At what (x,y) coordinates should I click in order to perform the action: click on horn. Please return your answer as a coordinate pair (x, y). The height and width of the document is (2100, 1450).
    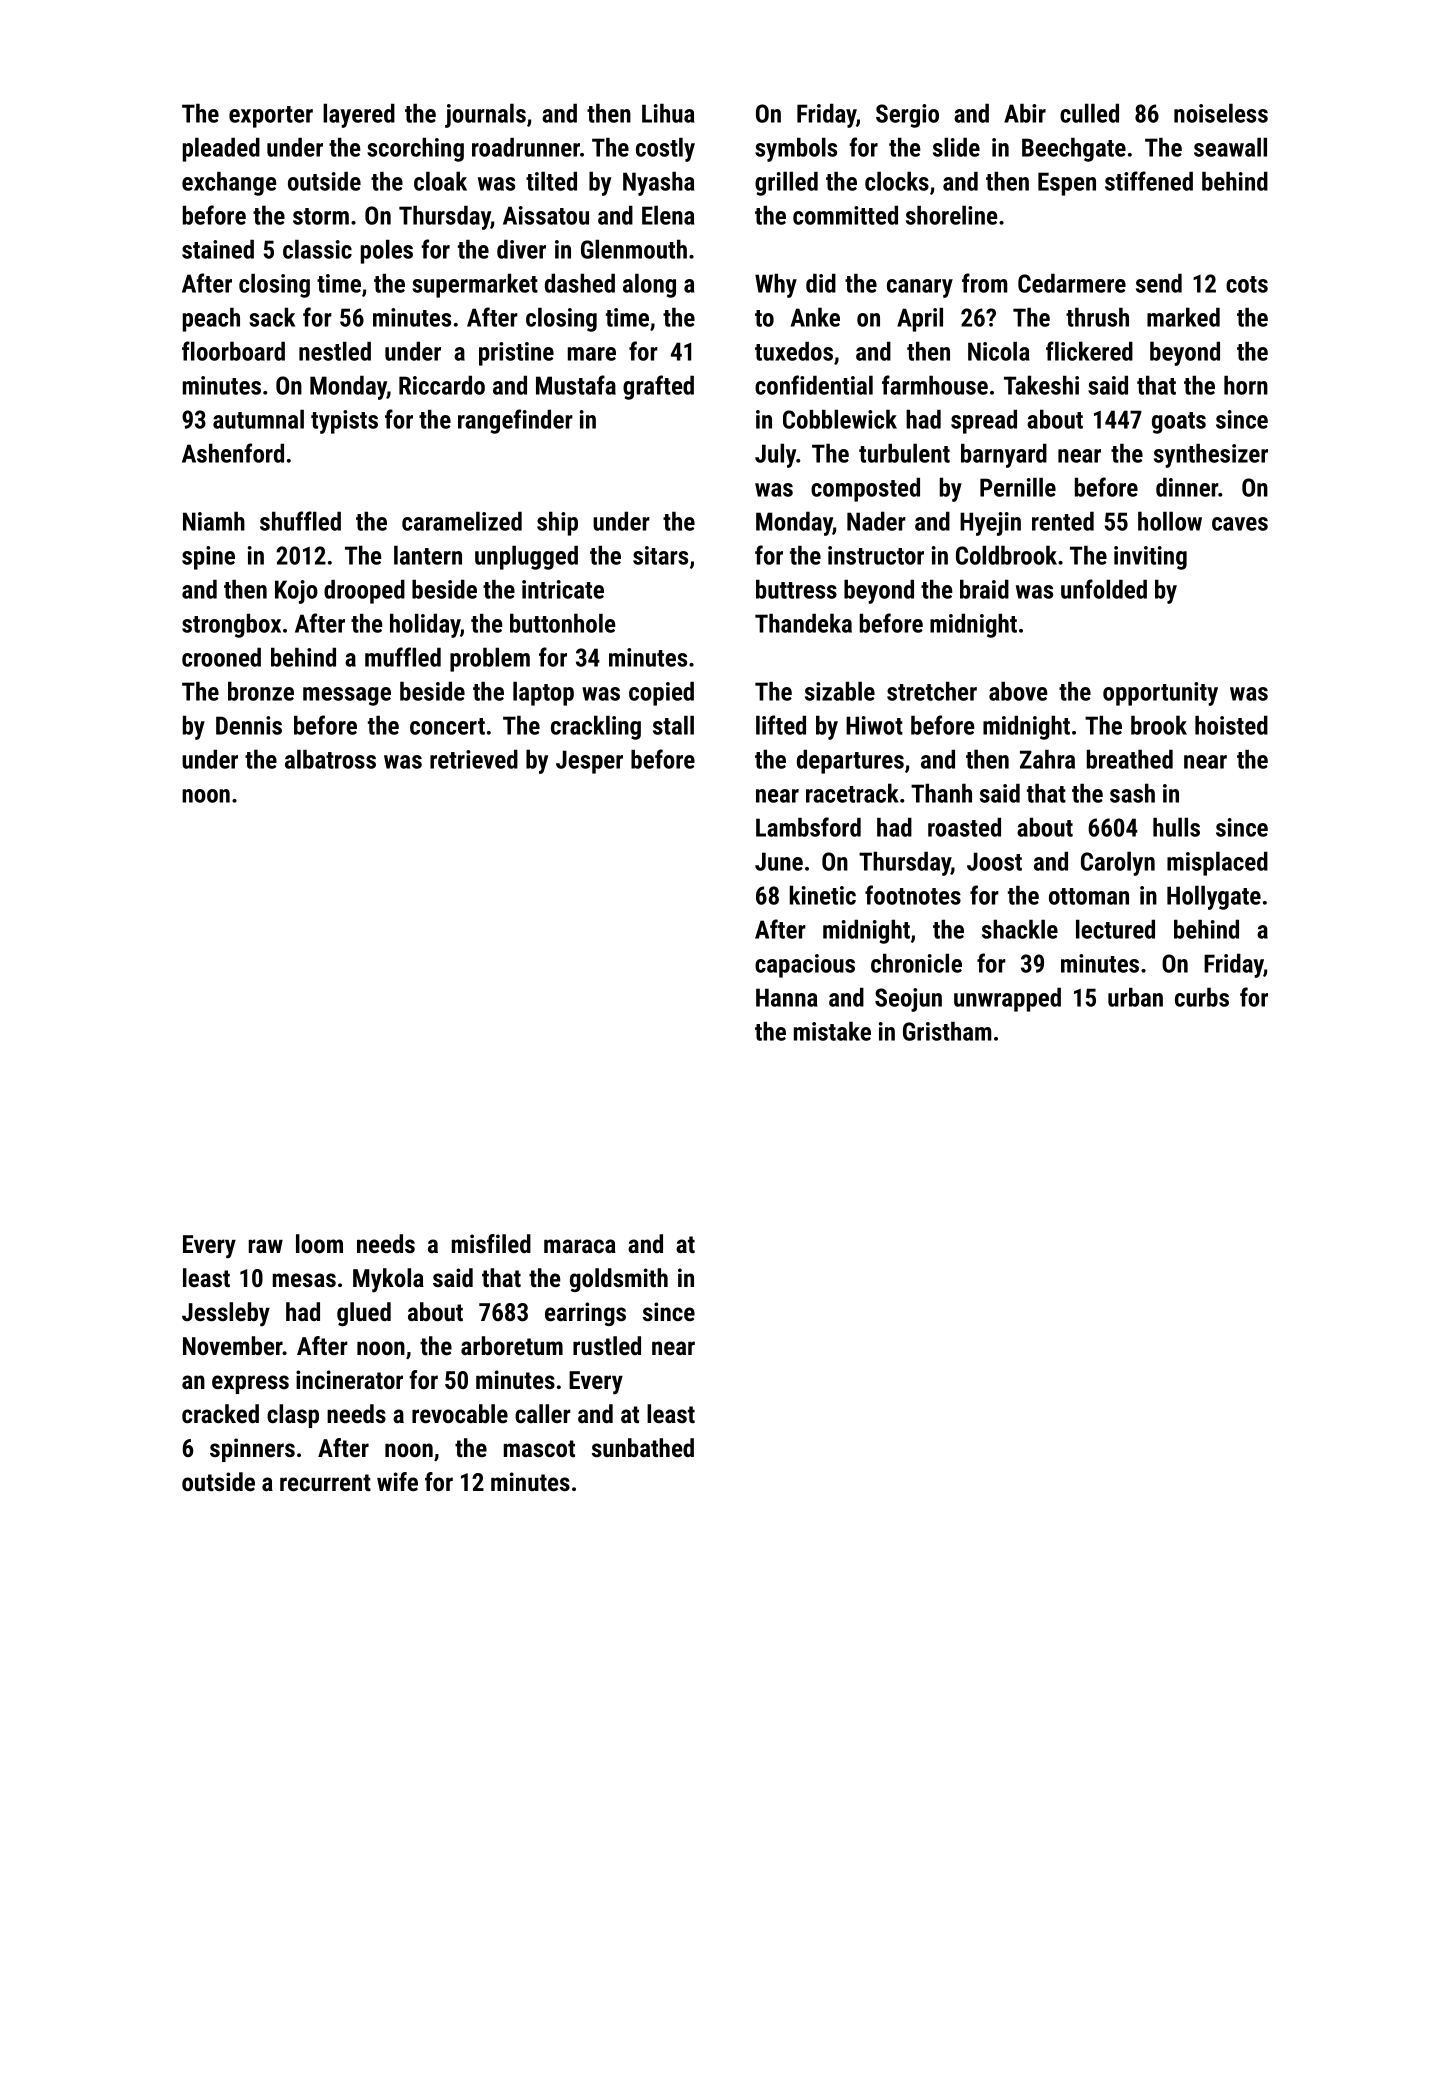
    Looking at the image, I should click on (1246, 385).
